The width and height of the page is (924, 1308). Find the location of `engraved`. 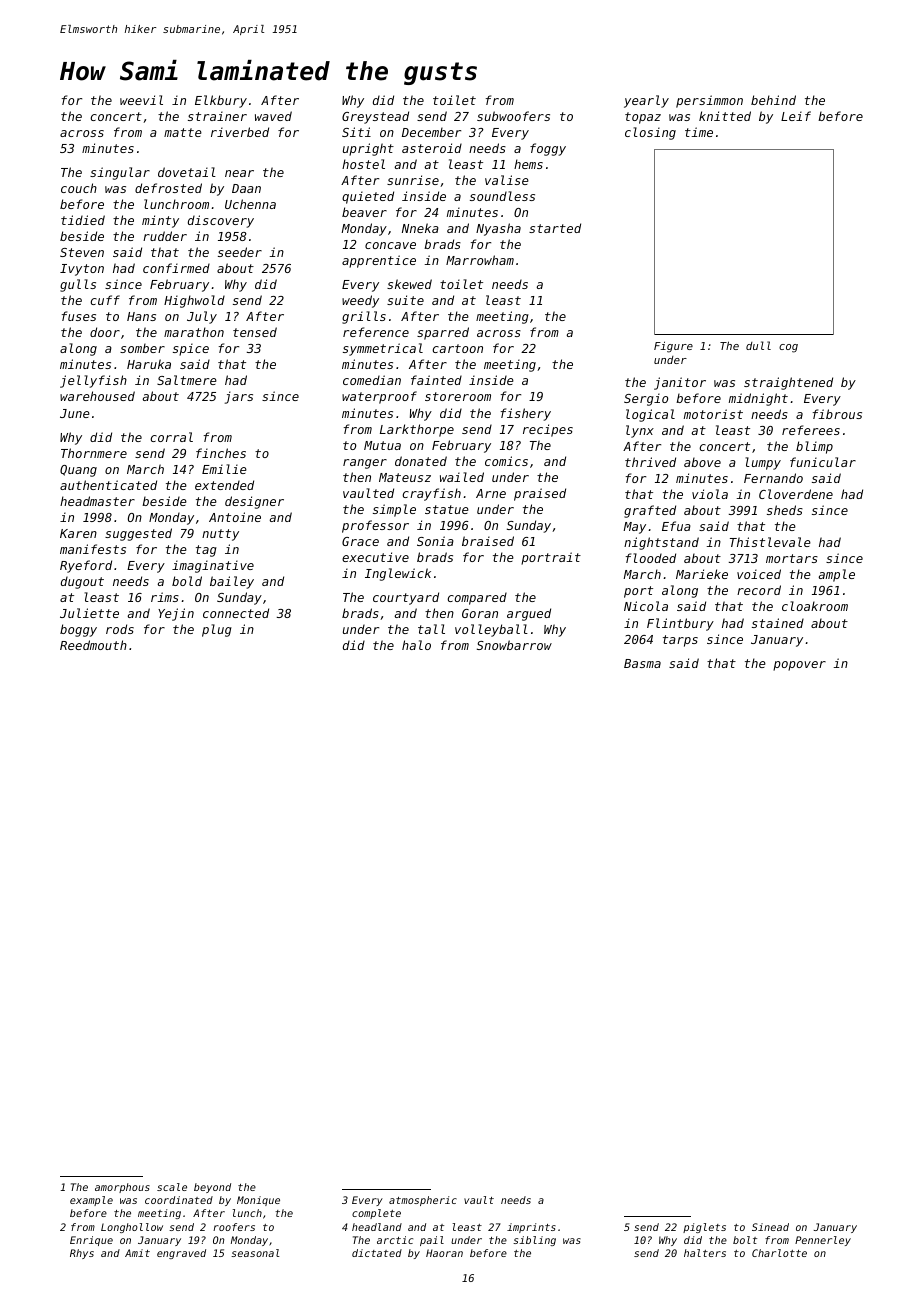

engraved is located at coordinates (181, 1254).
